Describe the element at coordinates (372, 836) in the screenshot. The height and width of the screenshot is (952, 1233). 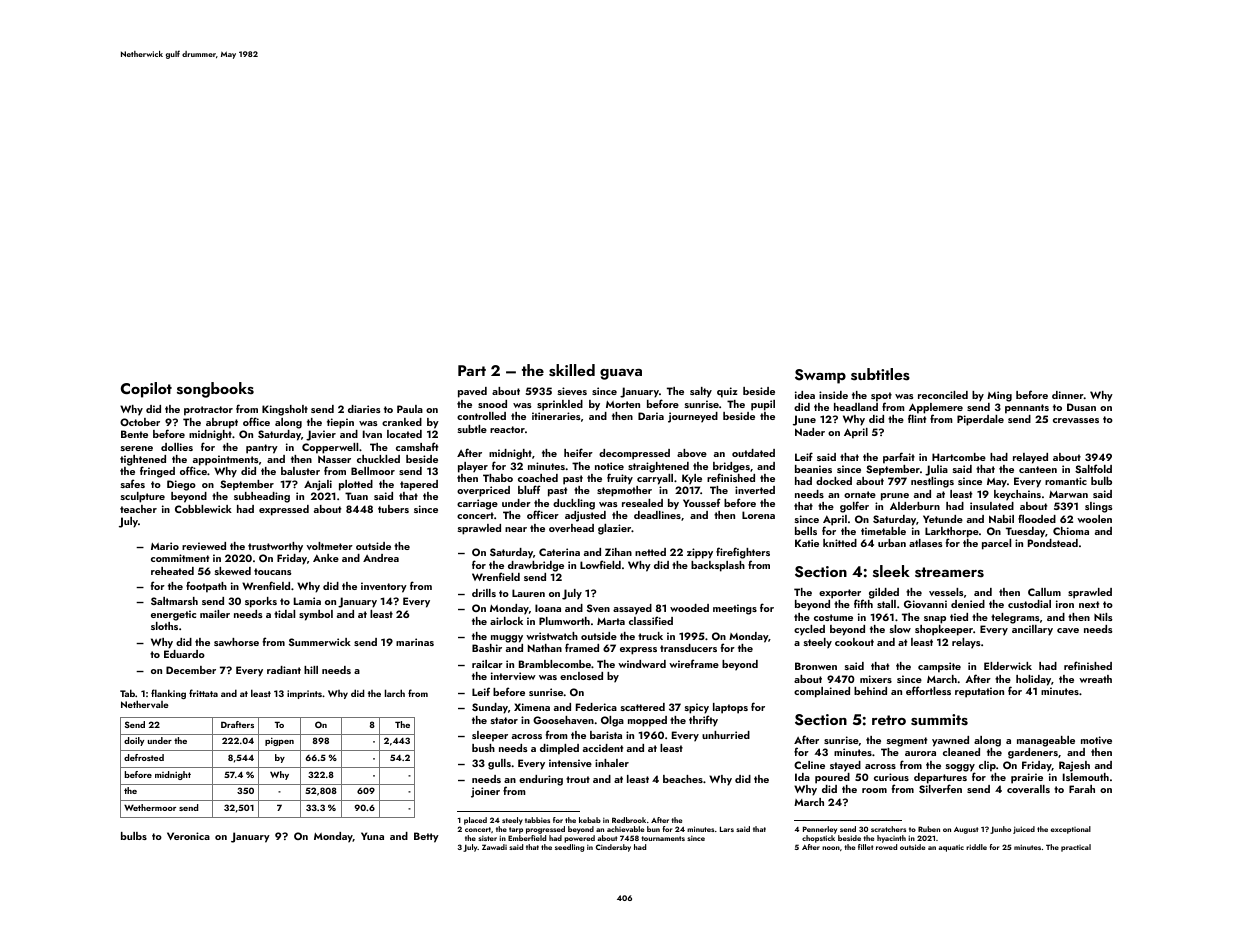
I see `Yuna` at that location.
